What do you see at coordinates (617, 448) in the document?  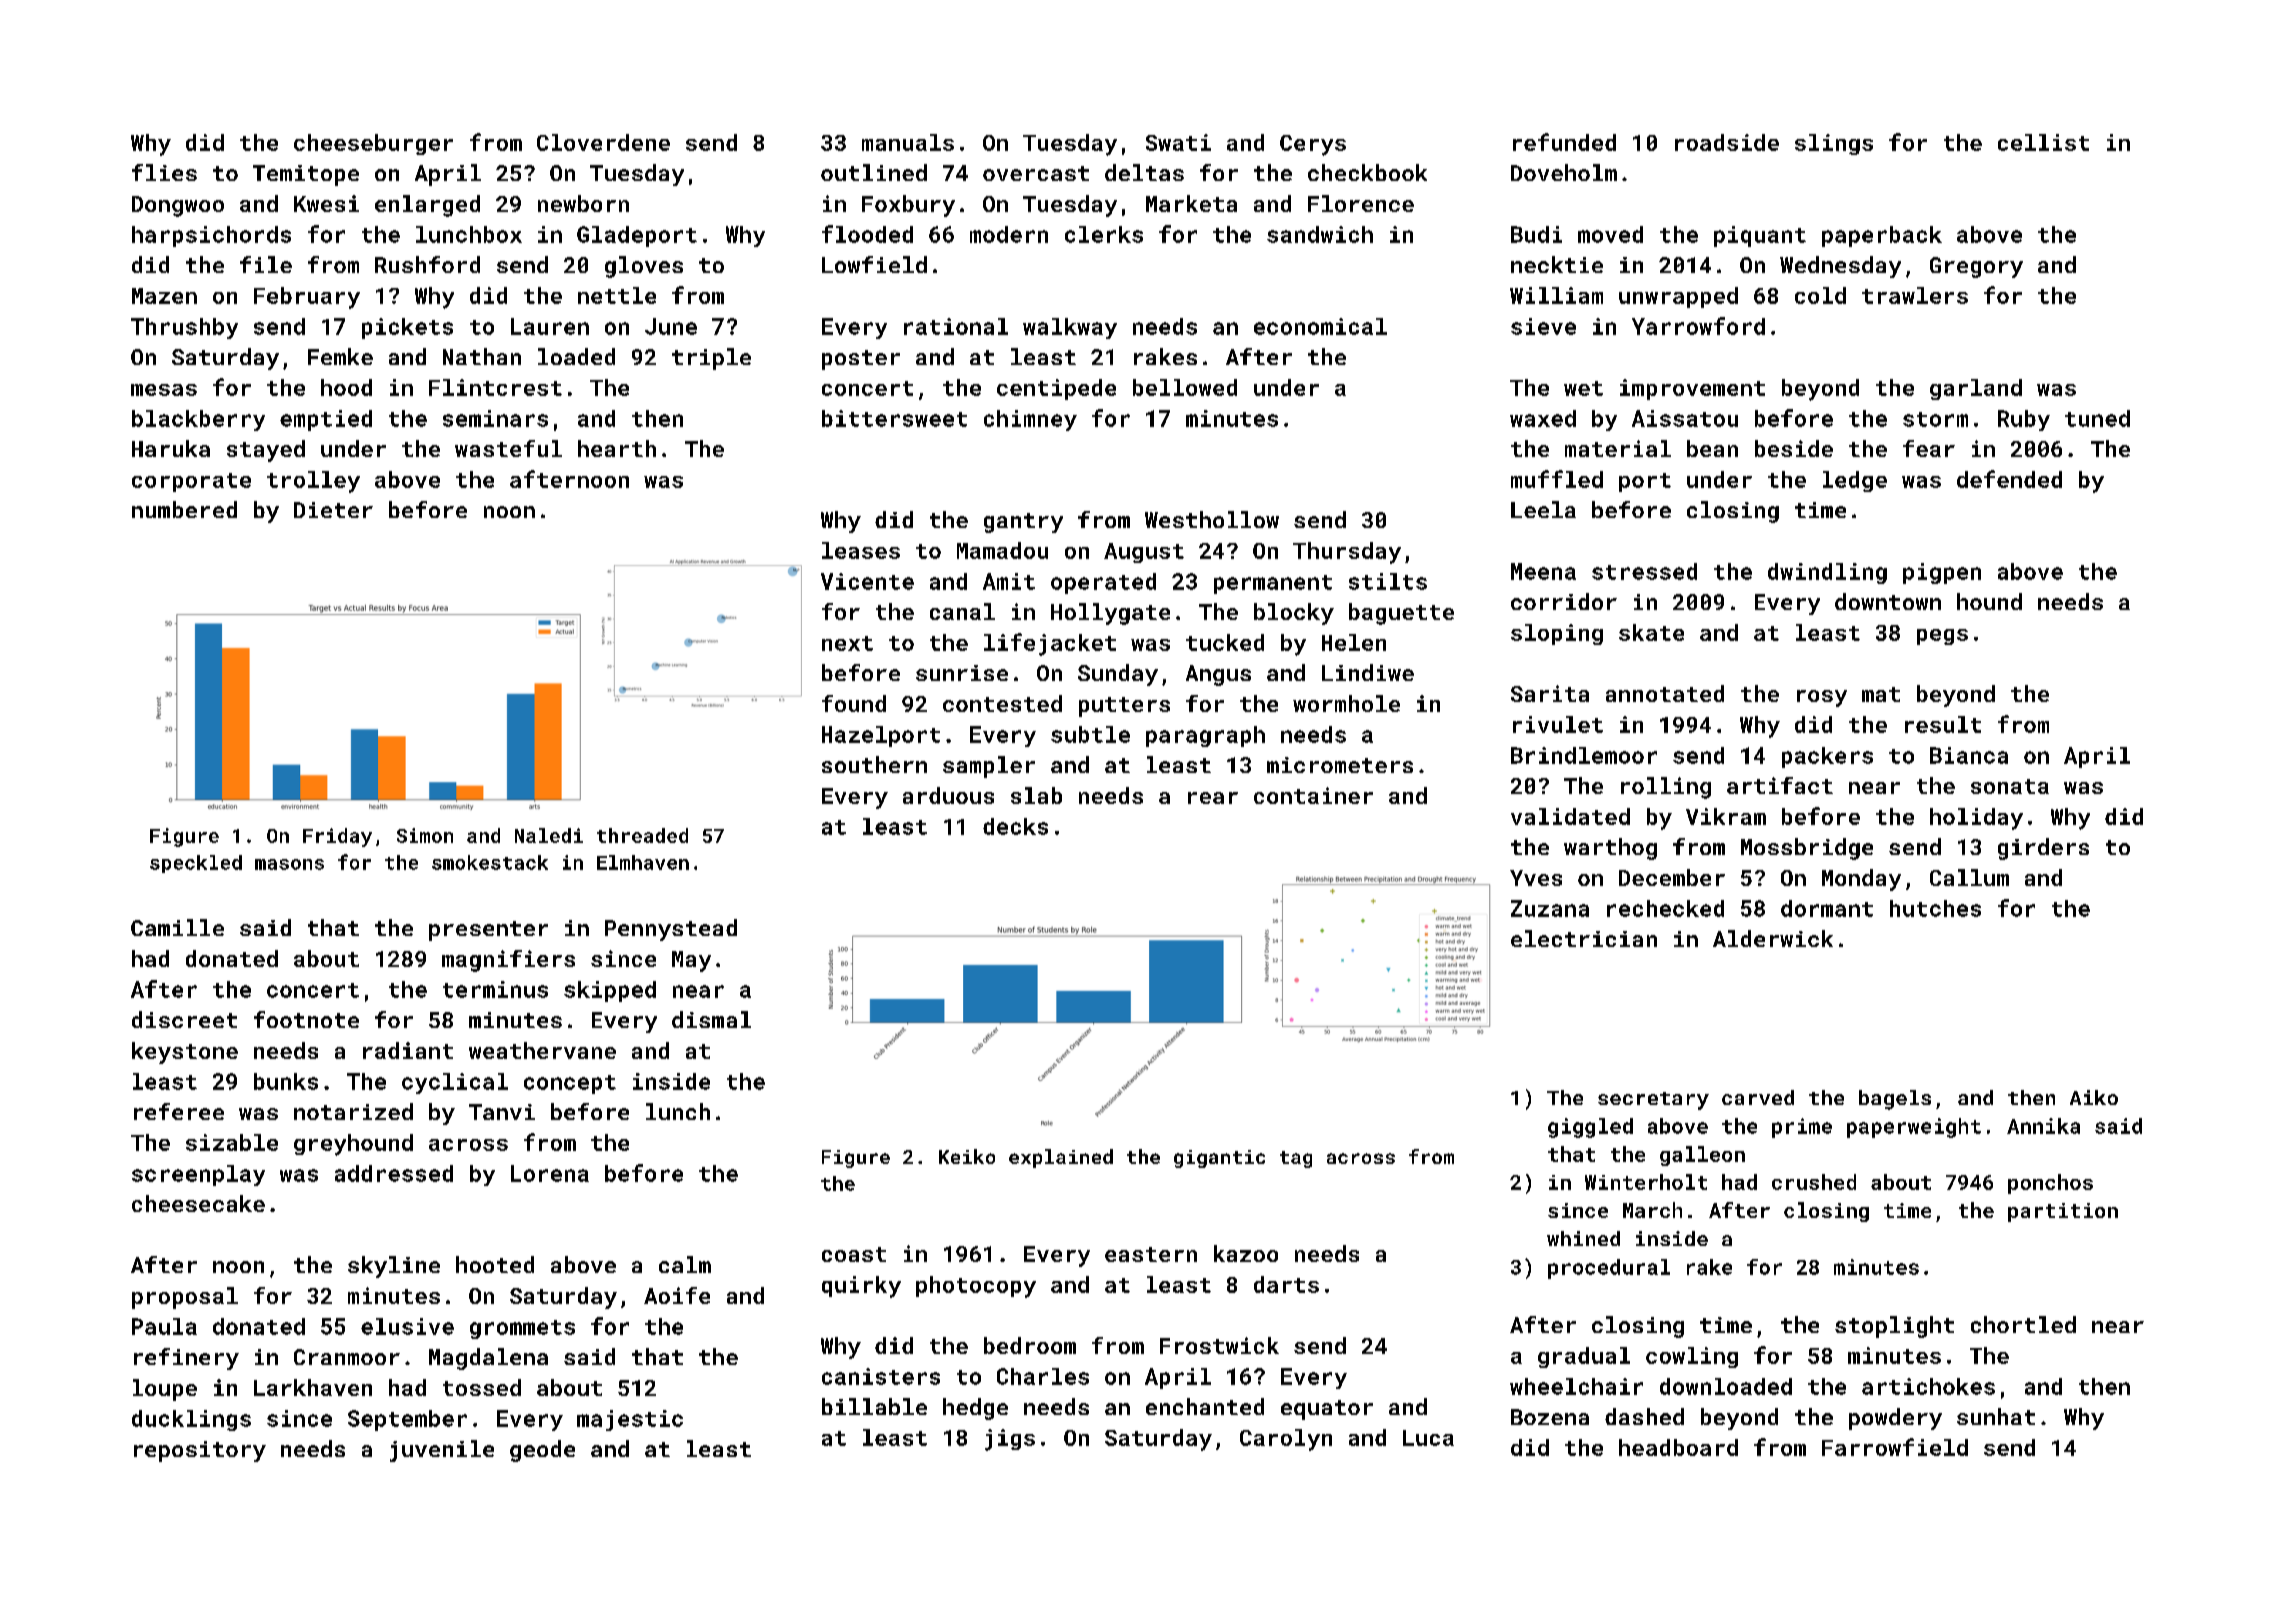 I see `hearth` at bounding box center [617, 448].
